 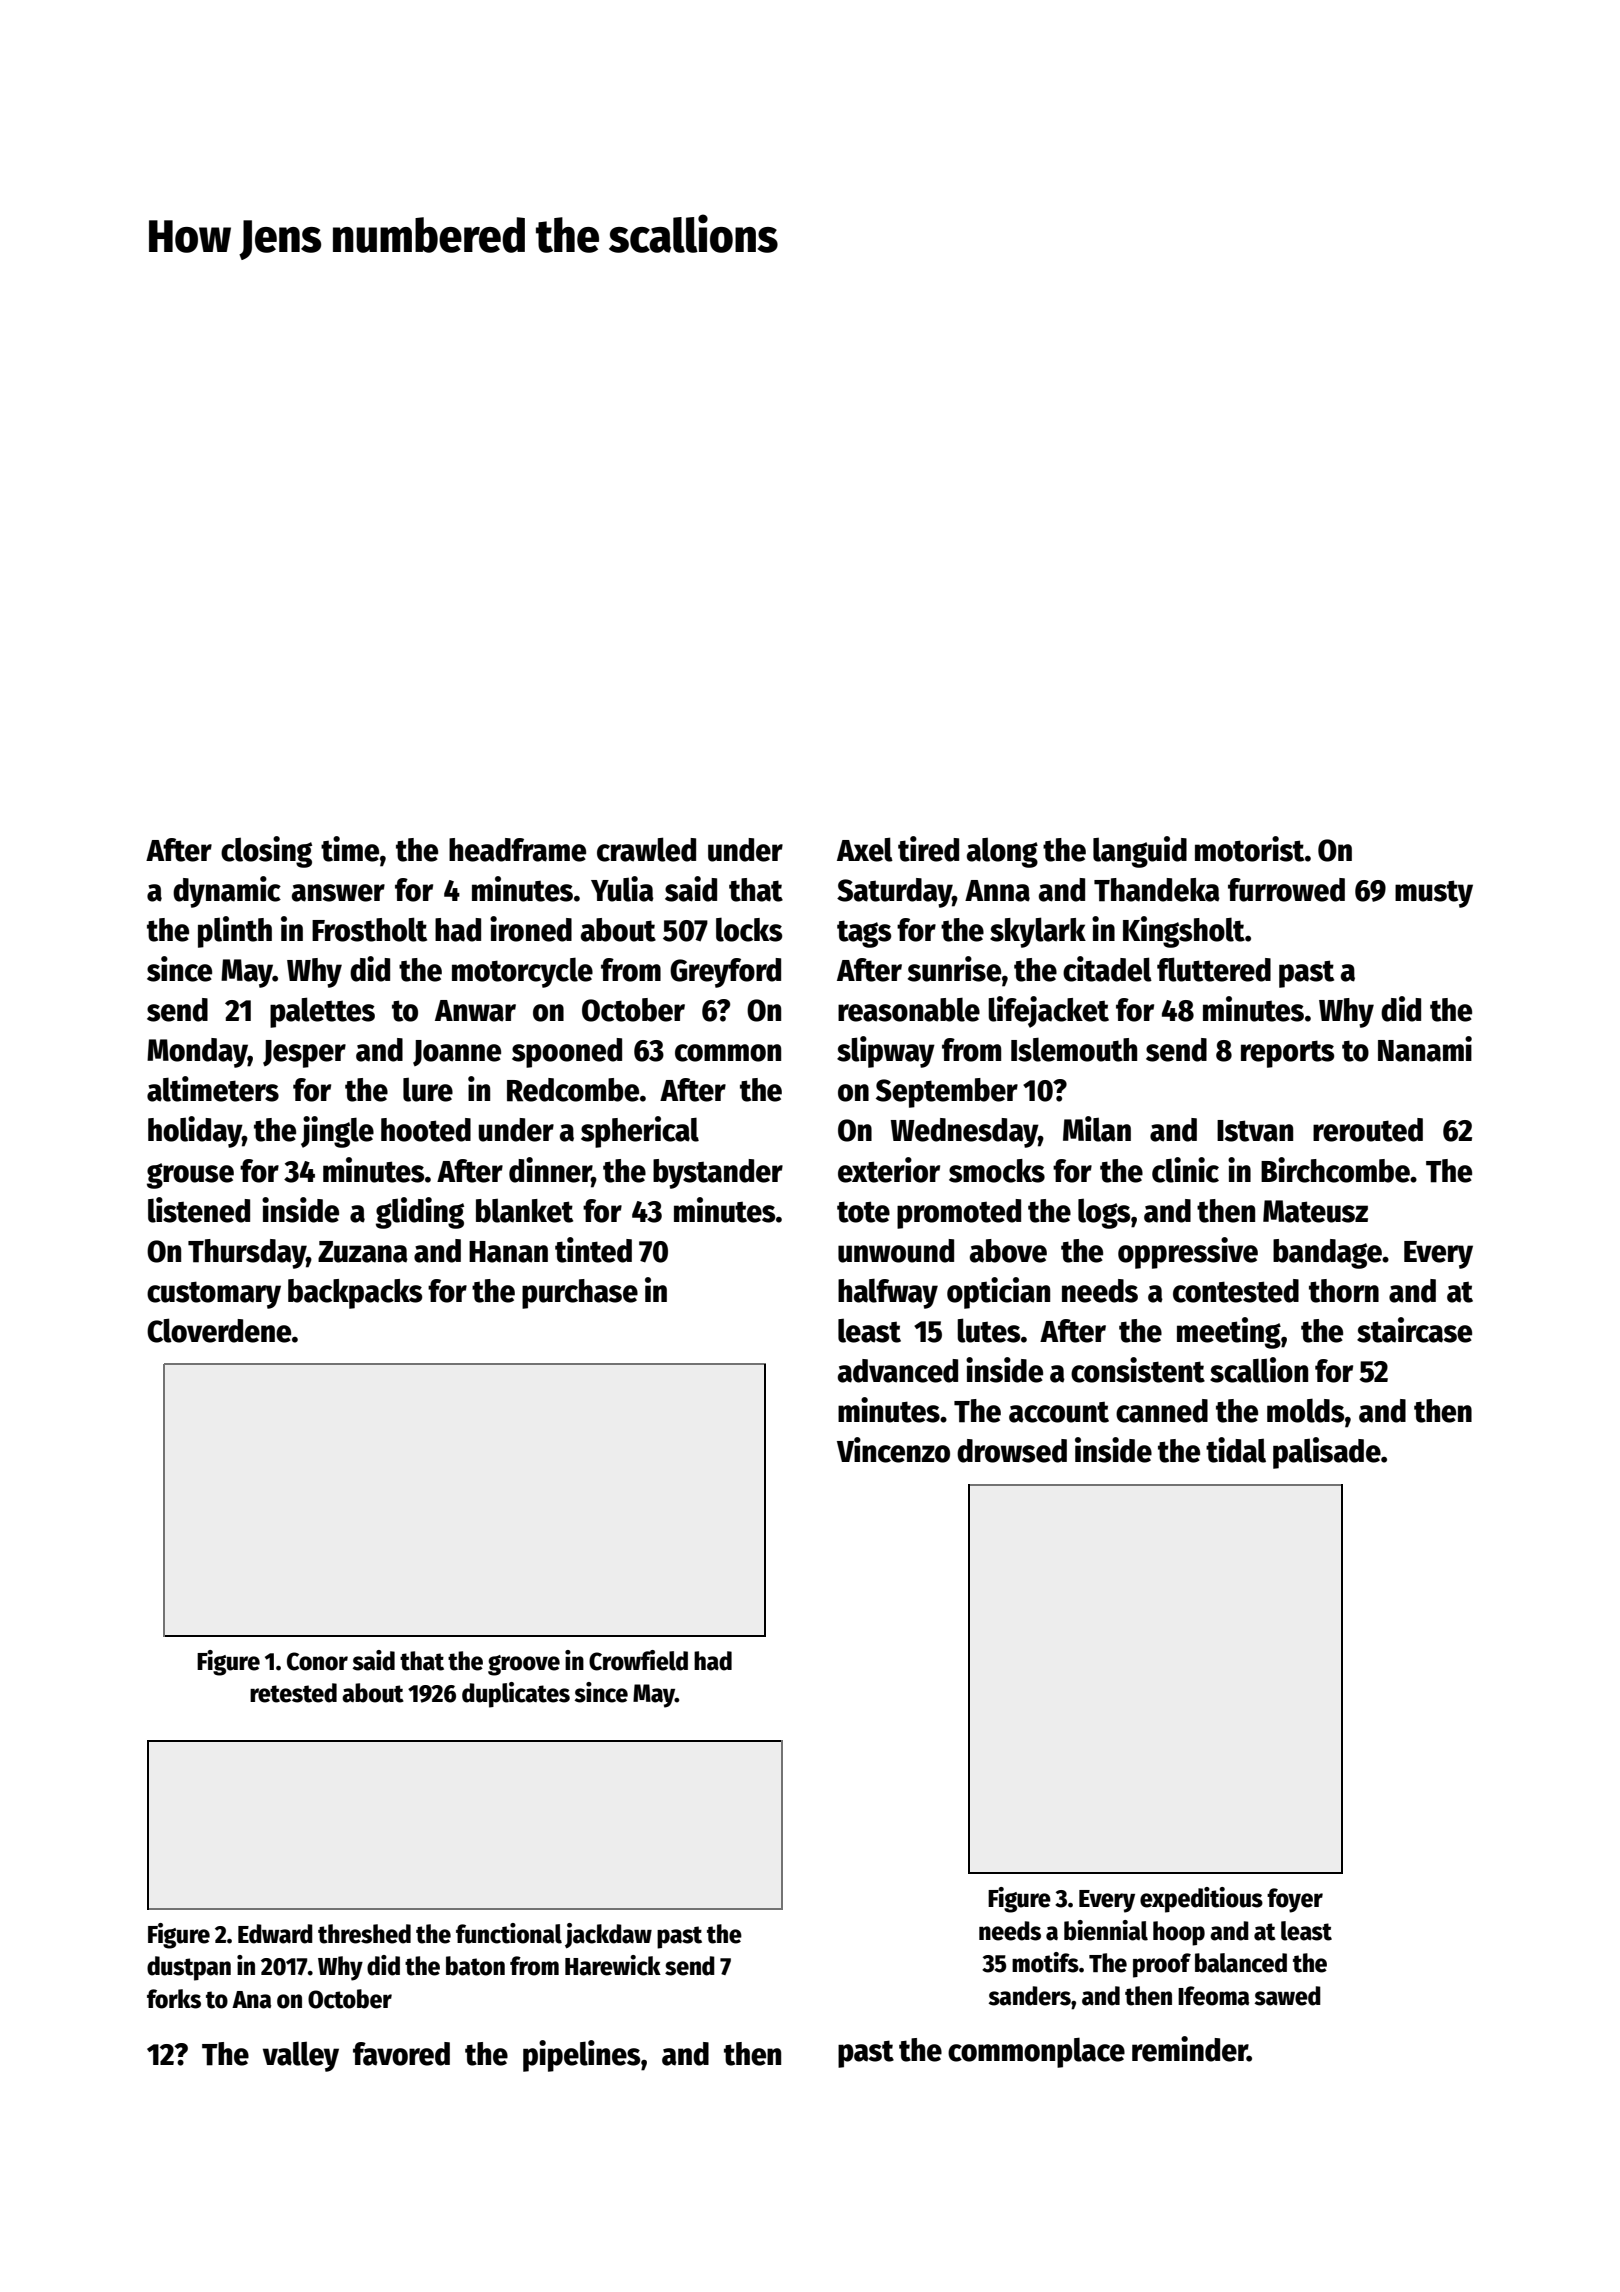 I want to click on expeditious, so click(x=1201, y=1900).
